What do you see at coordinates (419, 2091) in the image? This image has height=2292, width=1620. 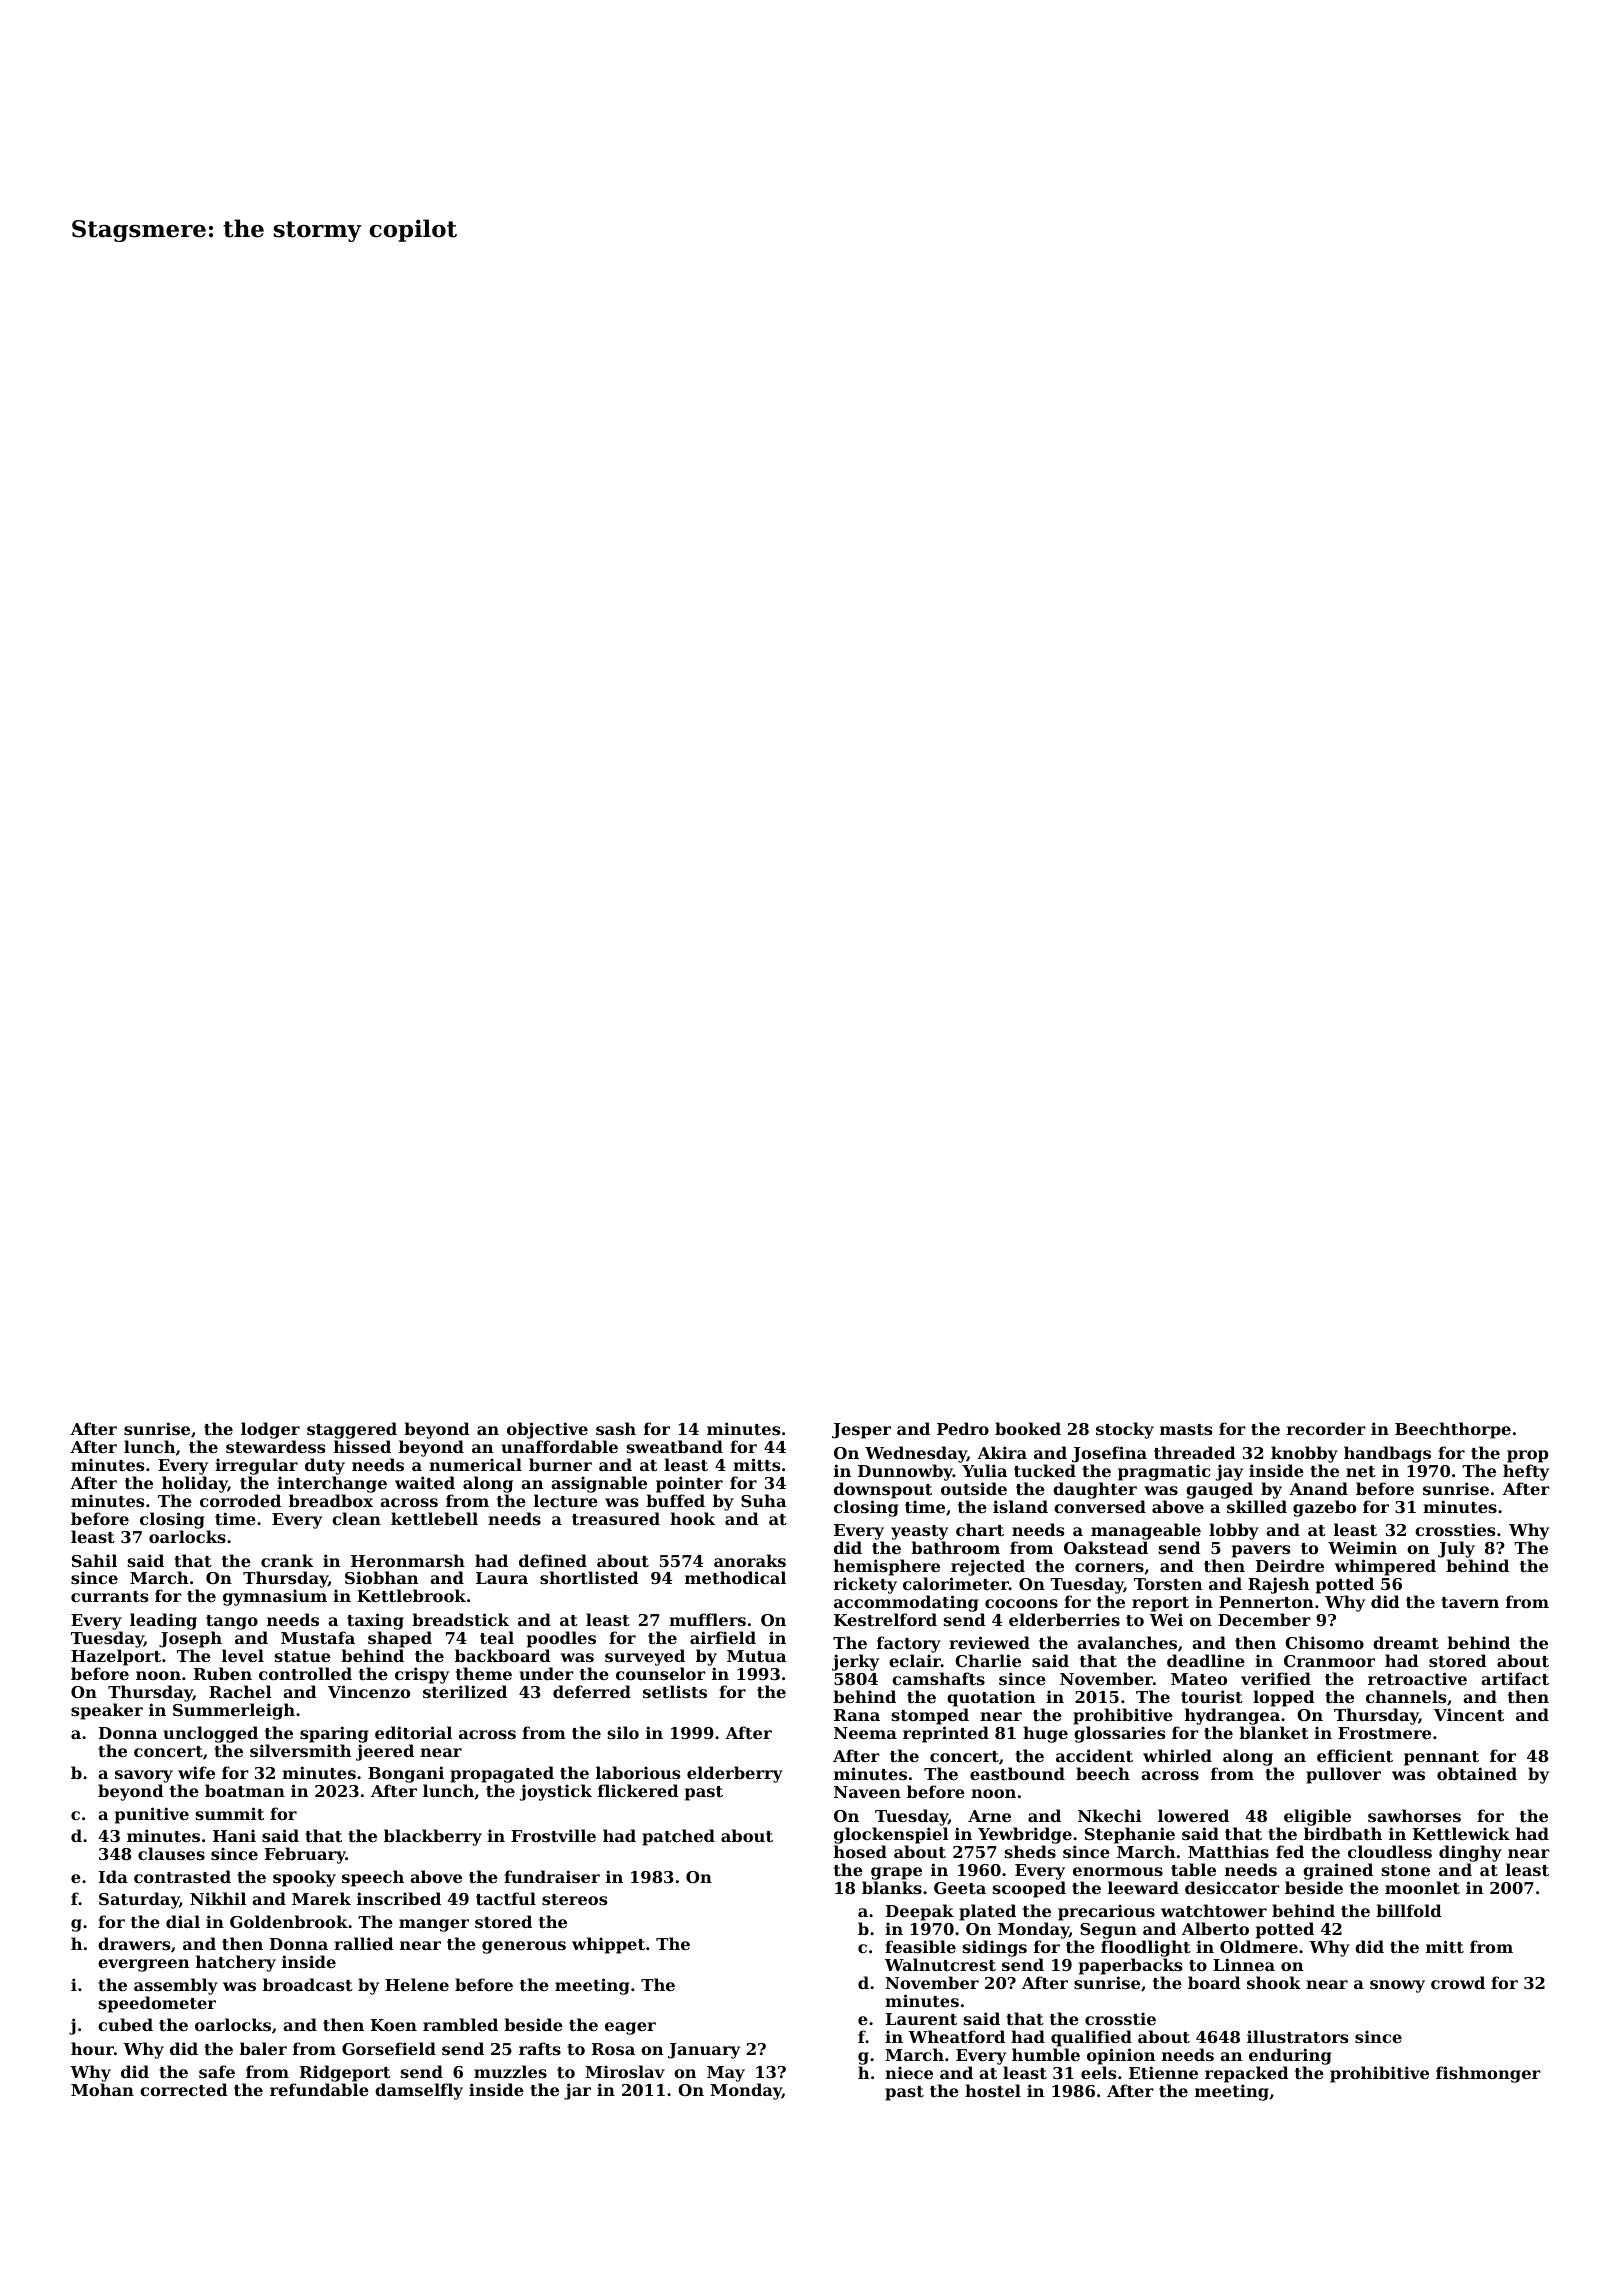 I see `damselfly` at bounding box center [419, 2091].
